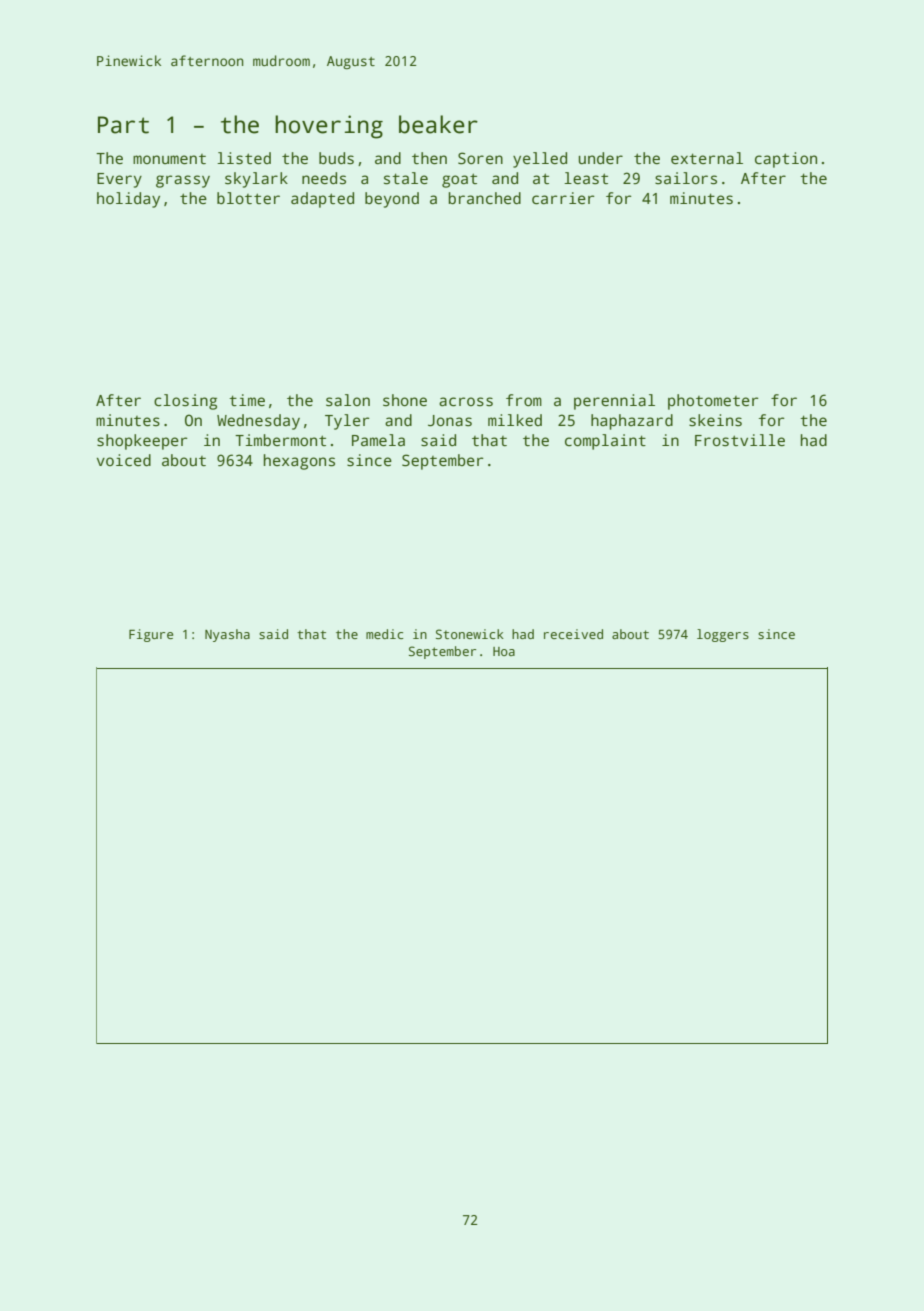 Image resolution: width=924 pixels, height=1311 pixels. What do you see at coordinates (227, 635) in the document?
I see `Nyasha` at bounding box center [227, 635].
